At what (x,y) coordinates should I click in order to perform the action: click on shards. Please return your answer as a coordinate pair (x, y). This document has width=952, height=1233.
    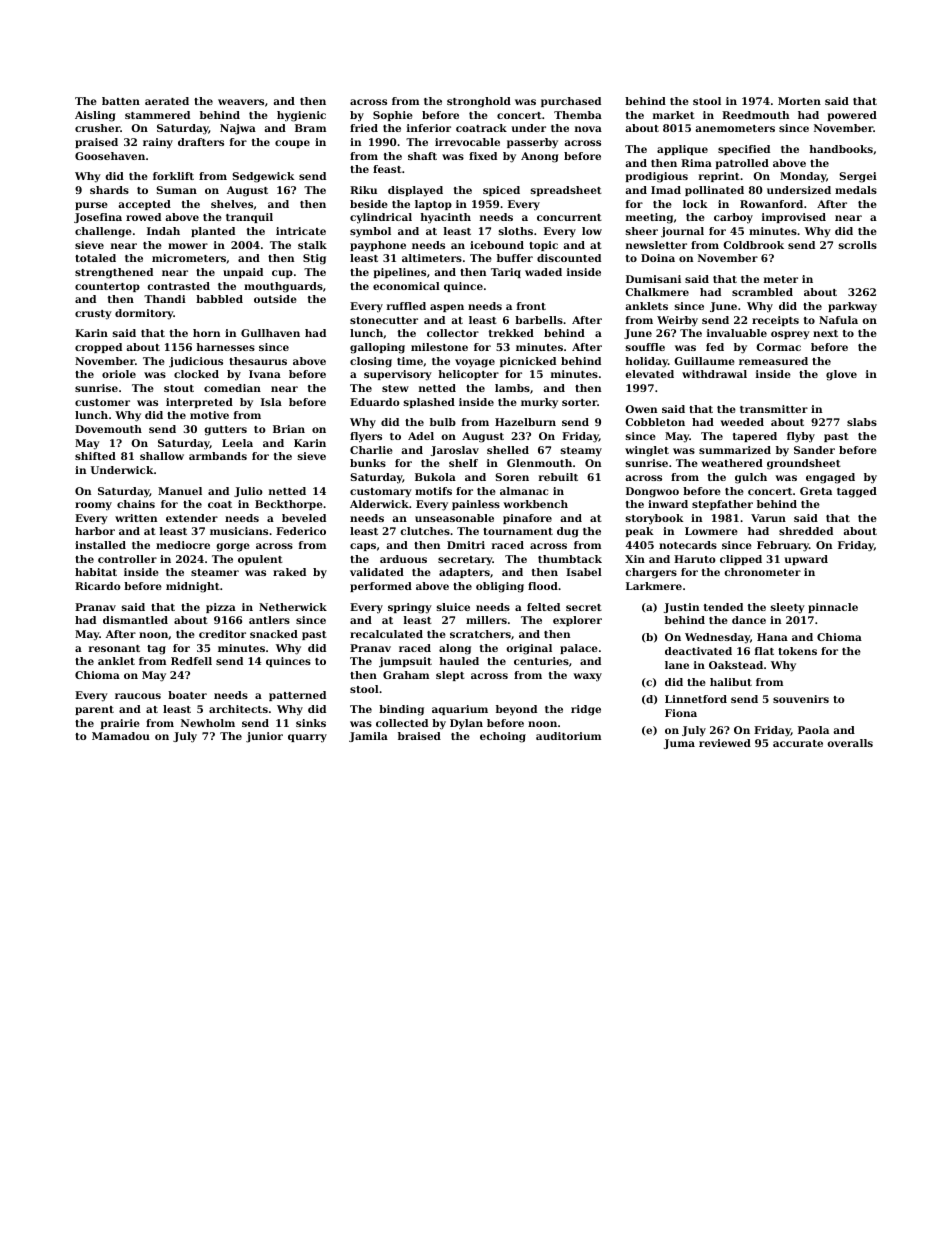
    Looking at the image, I should click on (109, 190).
